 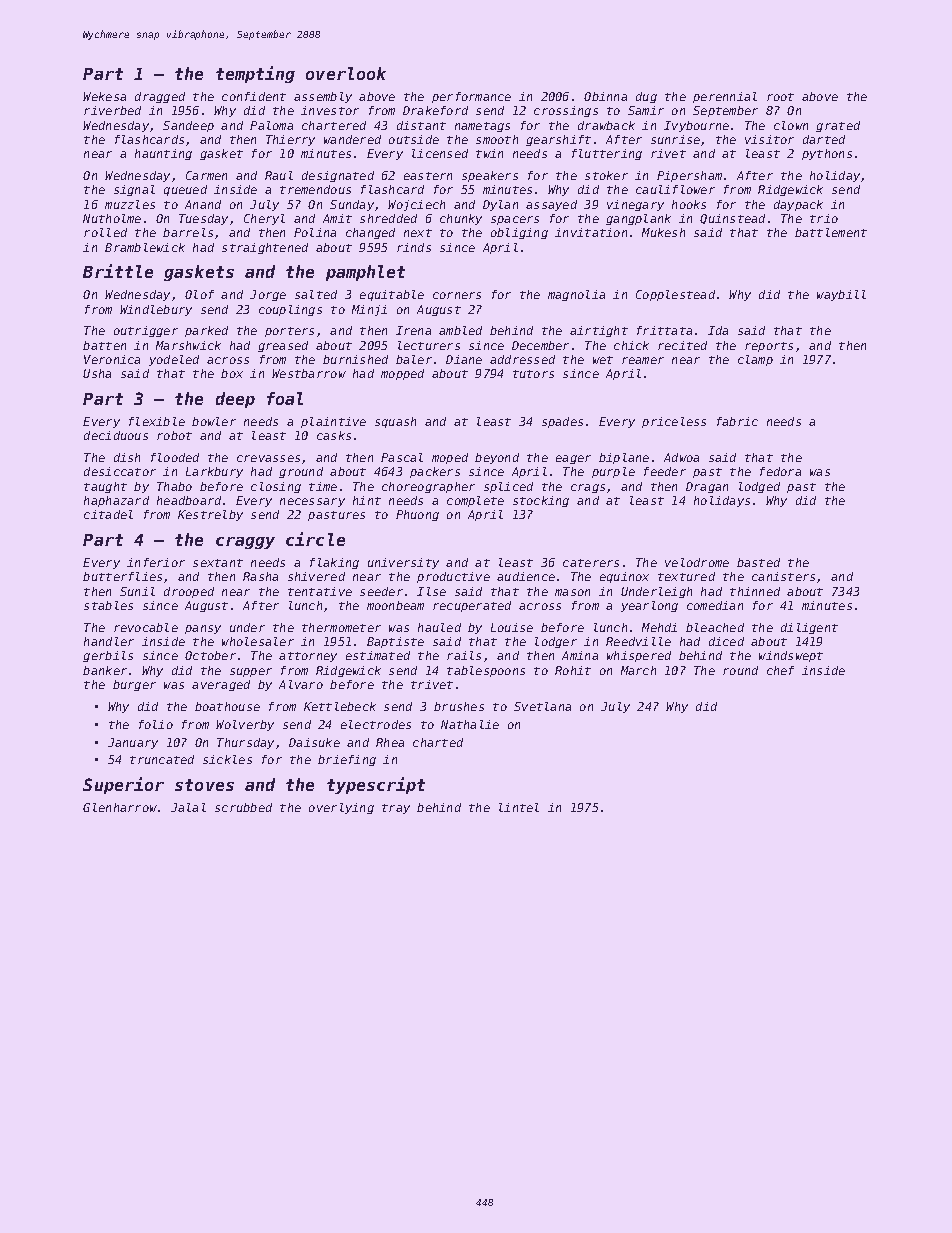 What do you see at coordinates (783, 576) in the screenshot?
I see `canisters` at bounding box center [783, 576].
